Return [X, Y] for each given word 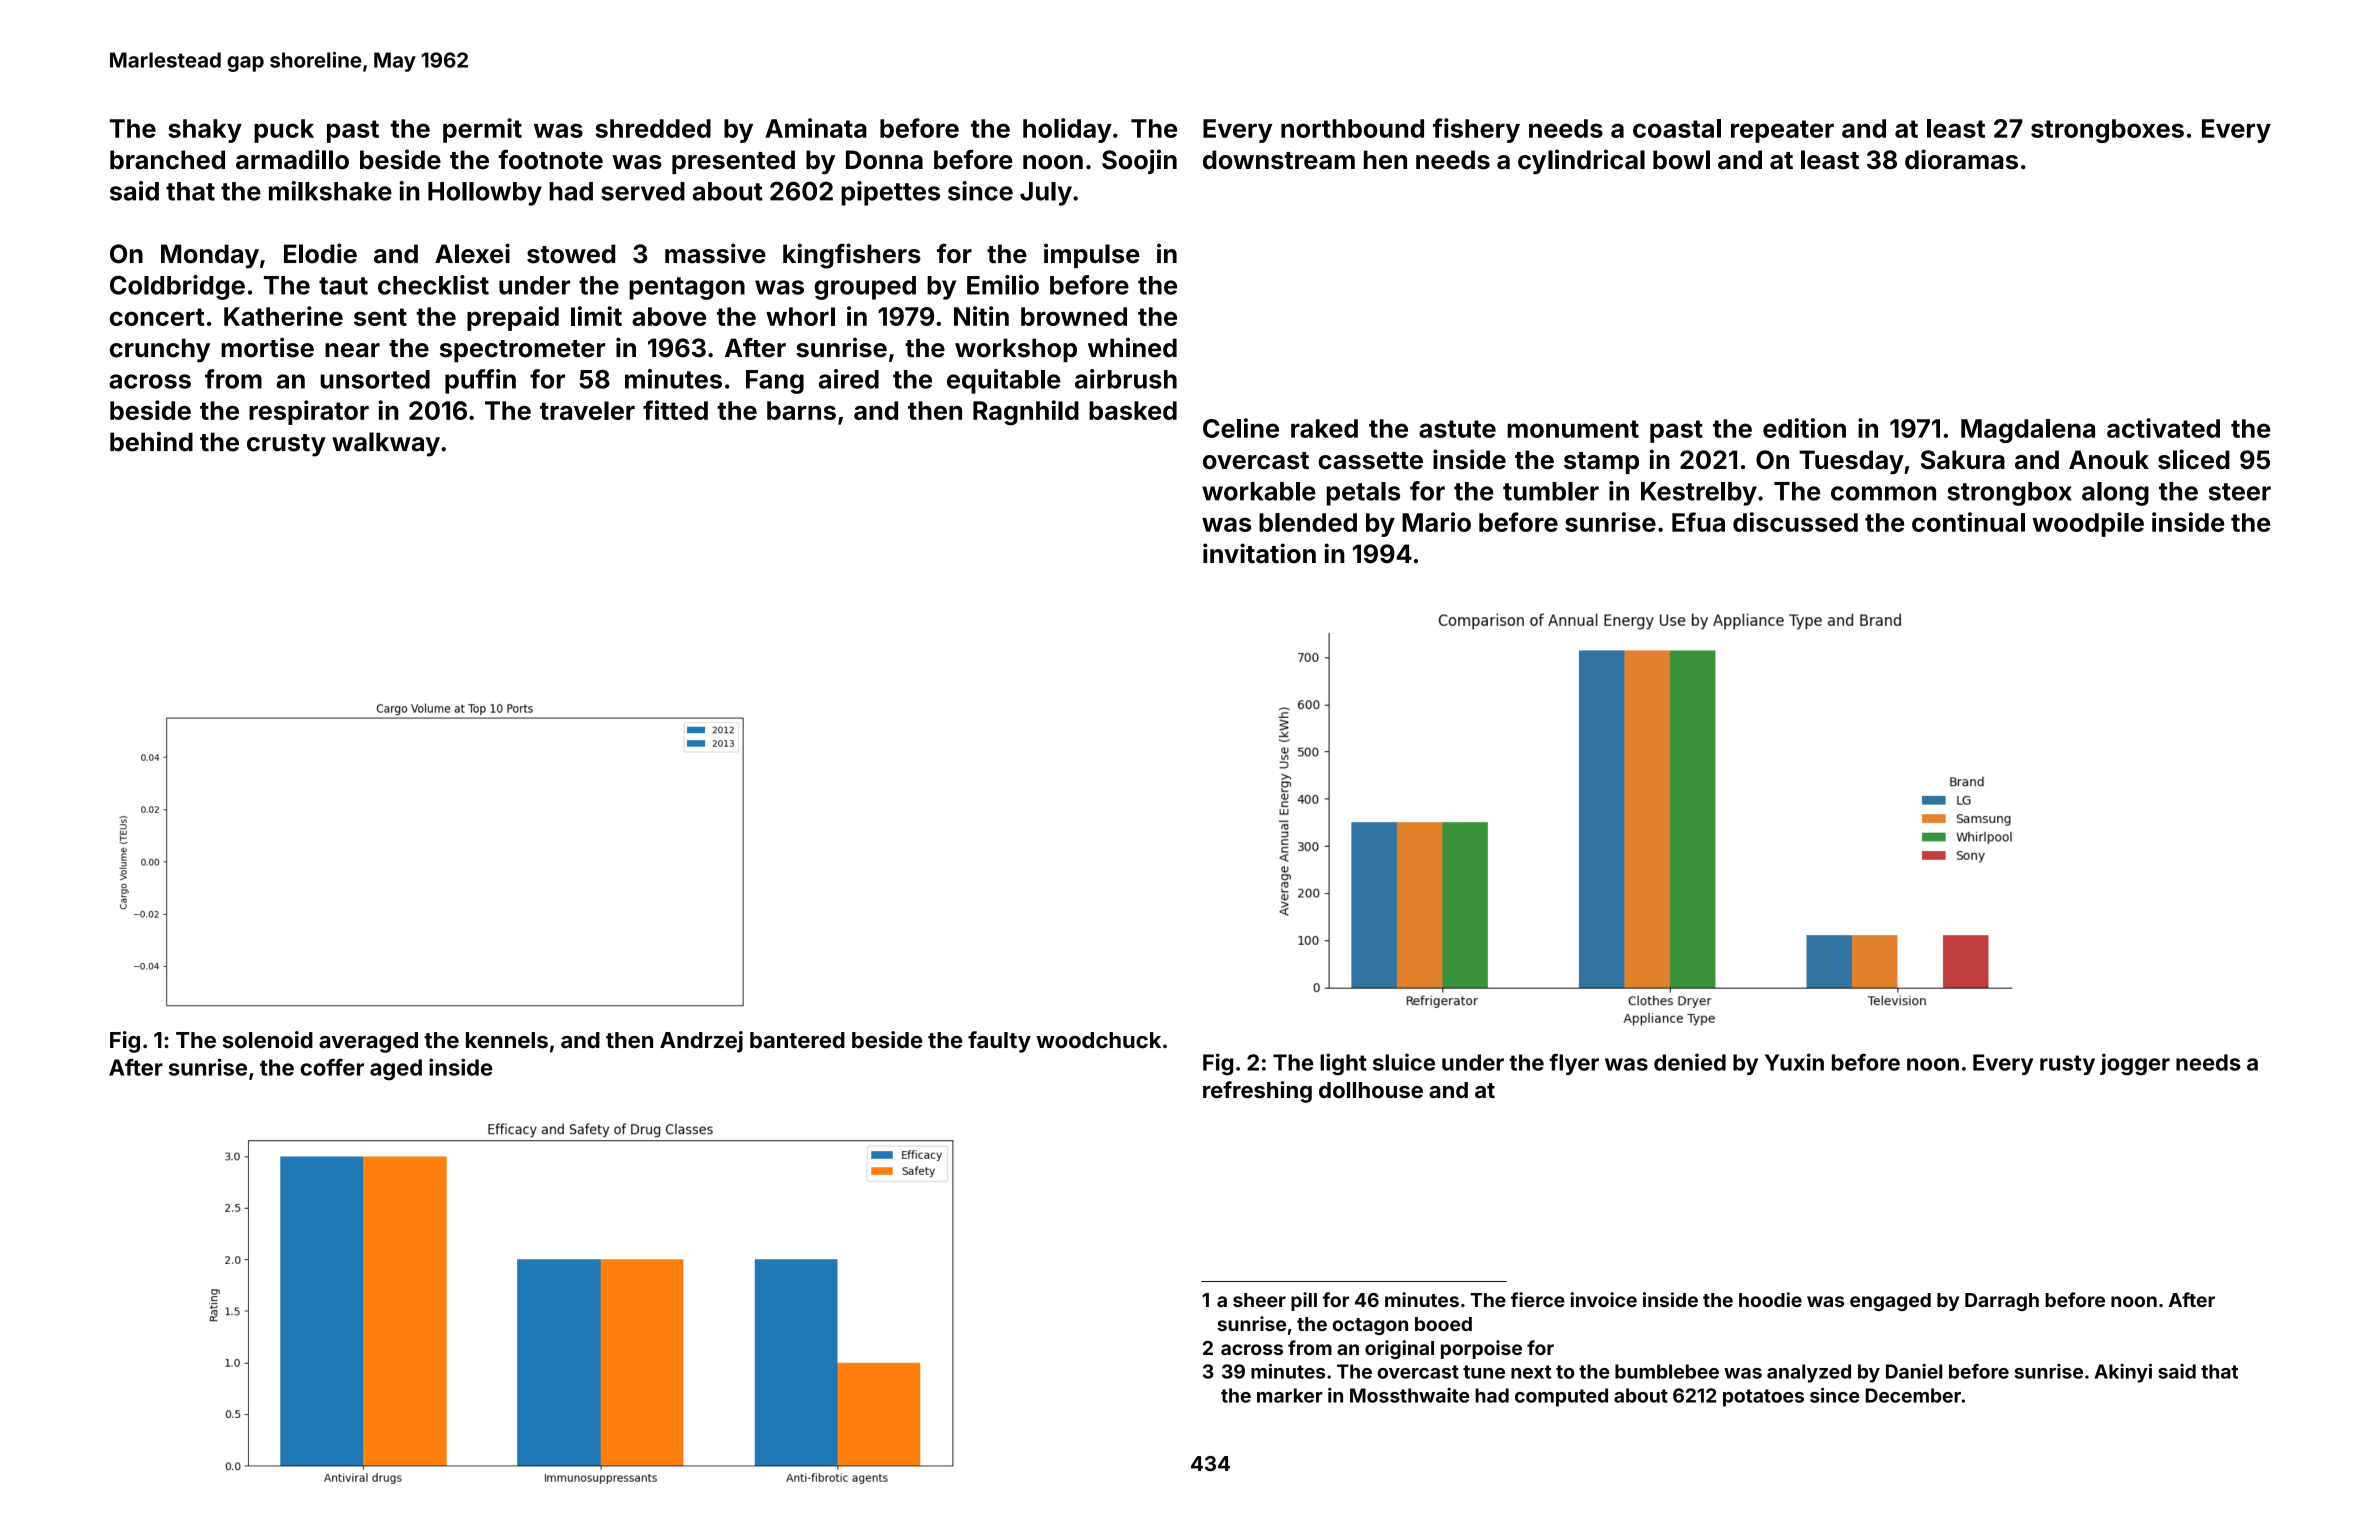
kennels [507, 1040]
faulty [999, 1042]
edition [1804, 428]
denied [1690, 1062]
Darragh [2002, 1302]
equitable [1004, 381]
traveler [587, 410]
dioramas [1961, 159]
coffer [332, 1067]
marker [1290, 1395]
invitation [1259, 553]
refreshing [1257, 1092]
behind [151, 442]
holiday [1067, 130]
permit [482, 130]
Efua [1698, 522]
